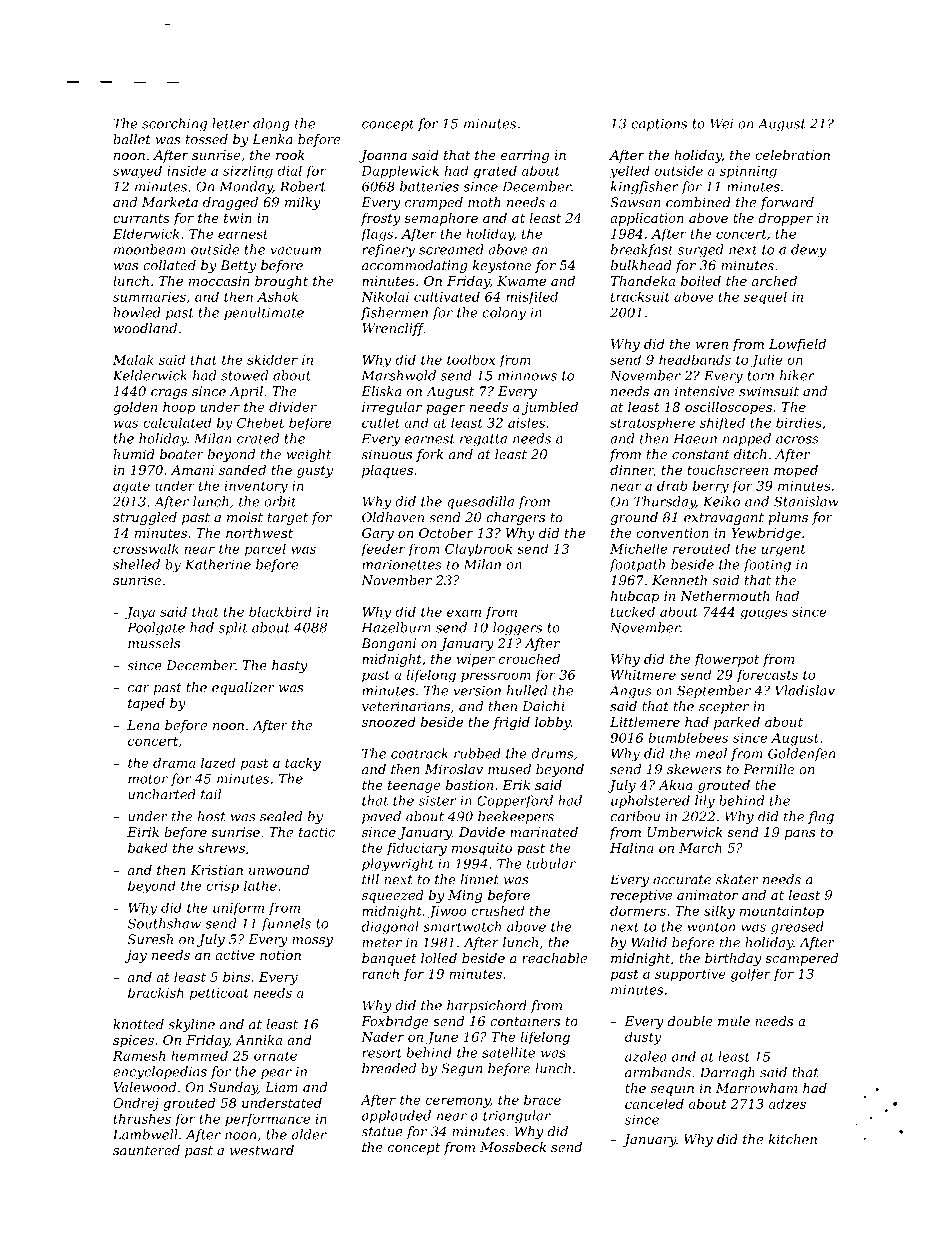 This document has width=952, height=1233. What do you see at coordinates (711, 487) in the document?
I see `berry` at bounding box center [711, 487].
